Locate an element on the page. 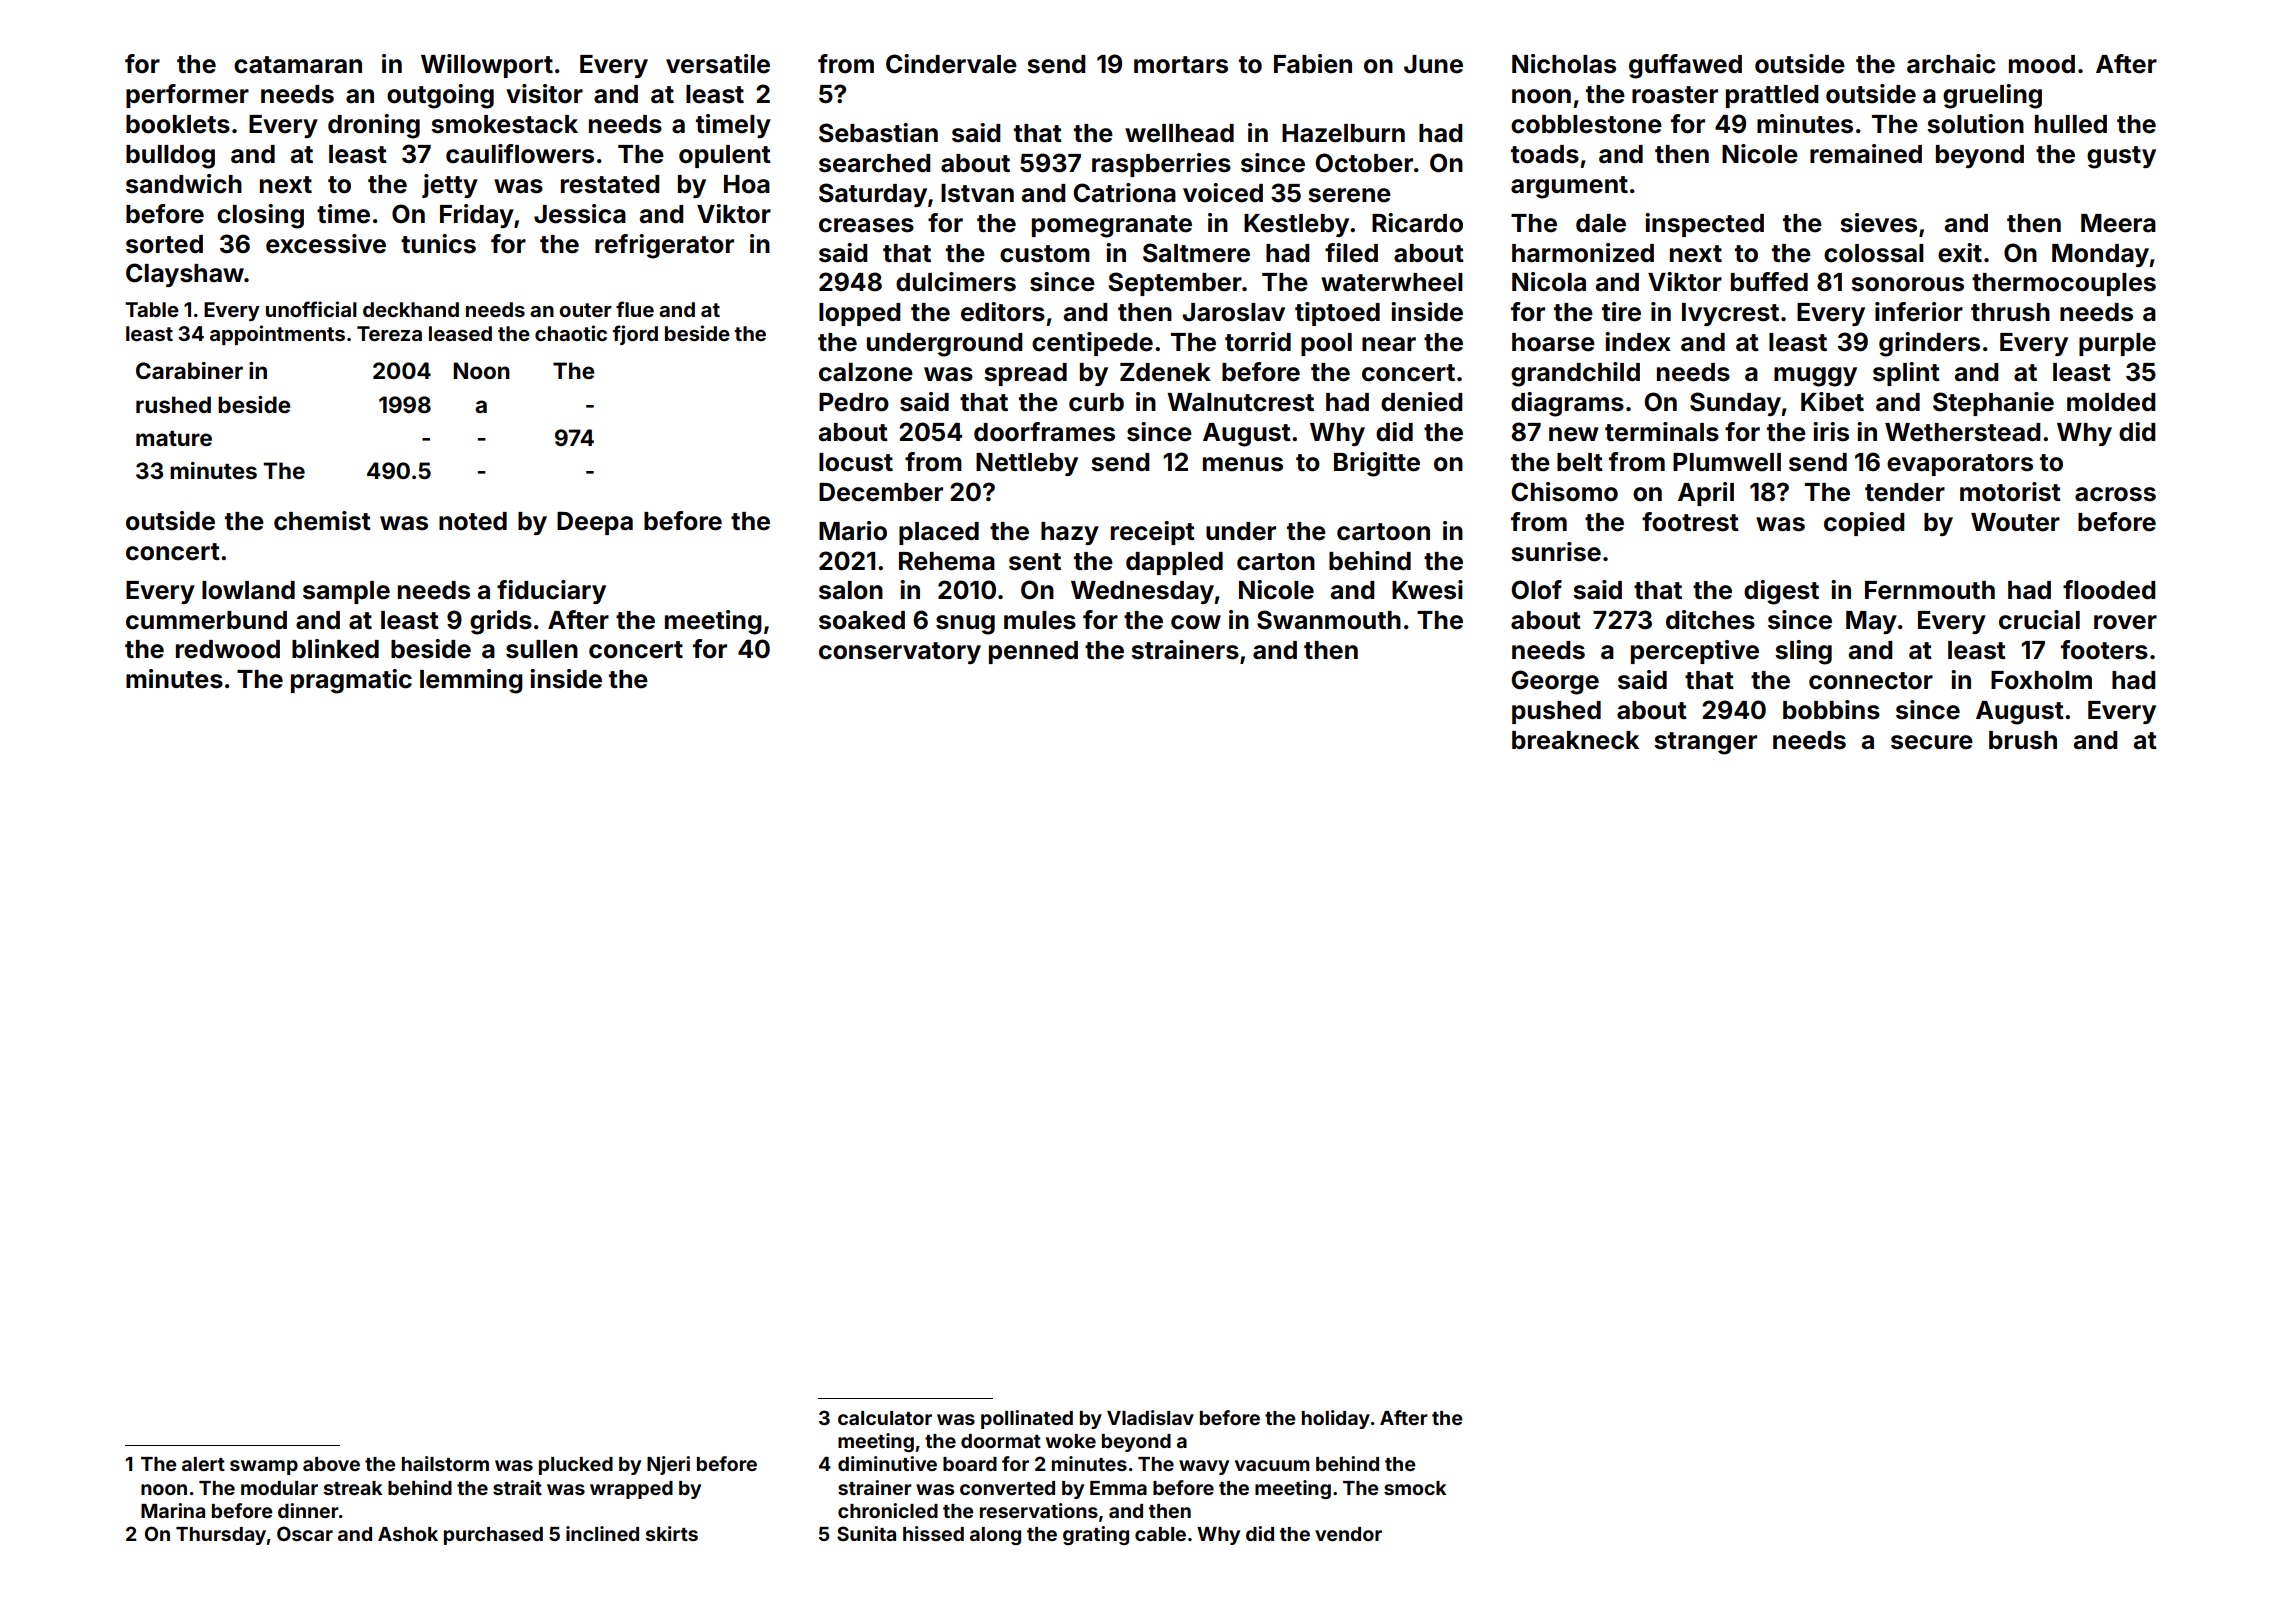 The height and width of the document is (1614, 2282). smock is located at coordinates (1415, 1488).
